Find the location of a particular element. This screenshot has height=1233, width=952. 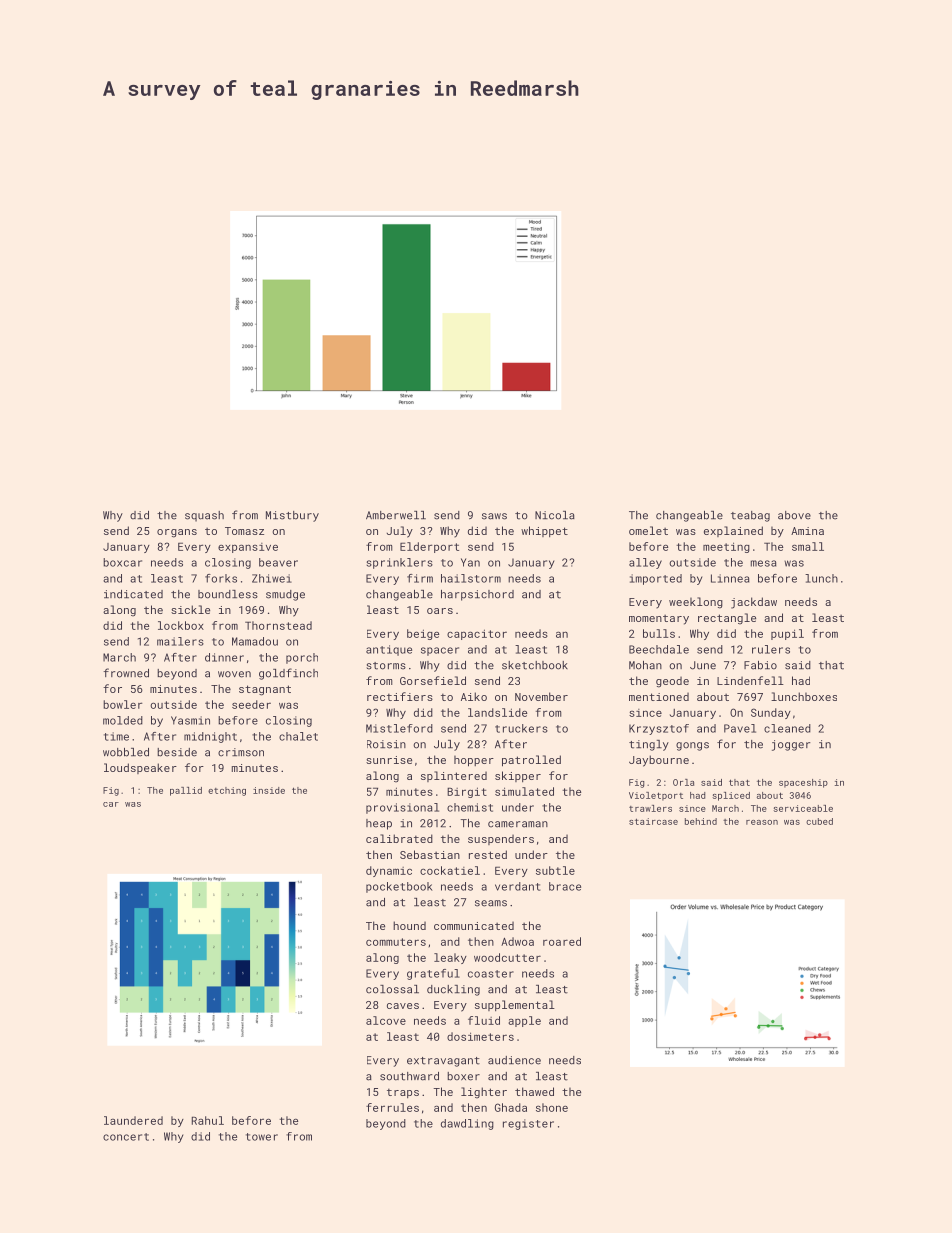

roared is located at coordinates (562, 941).
